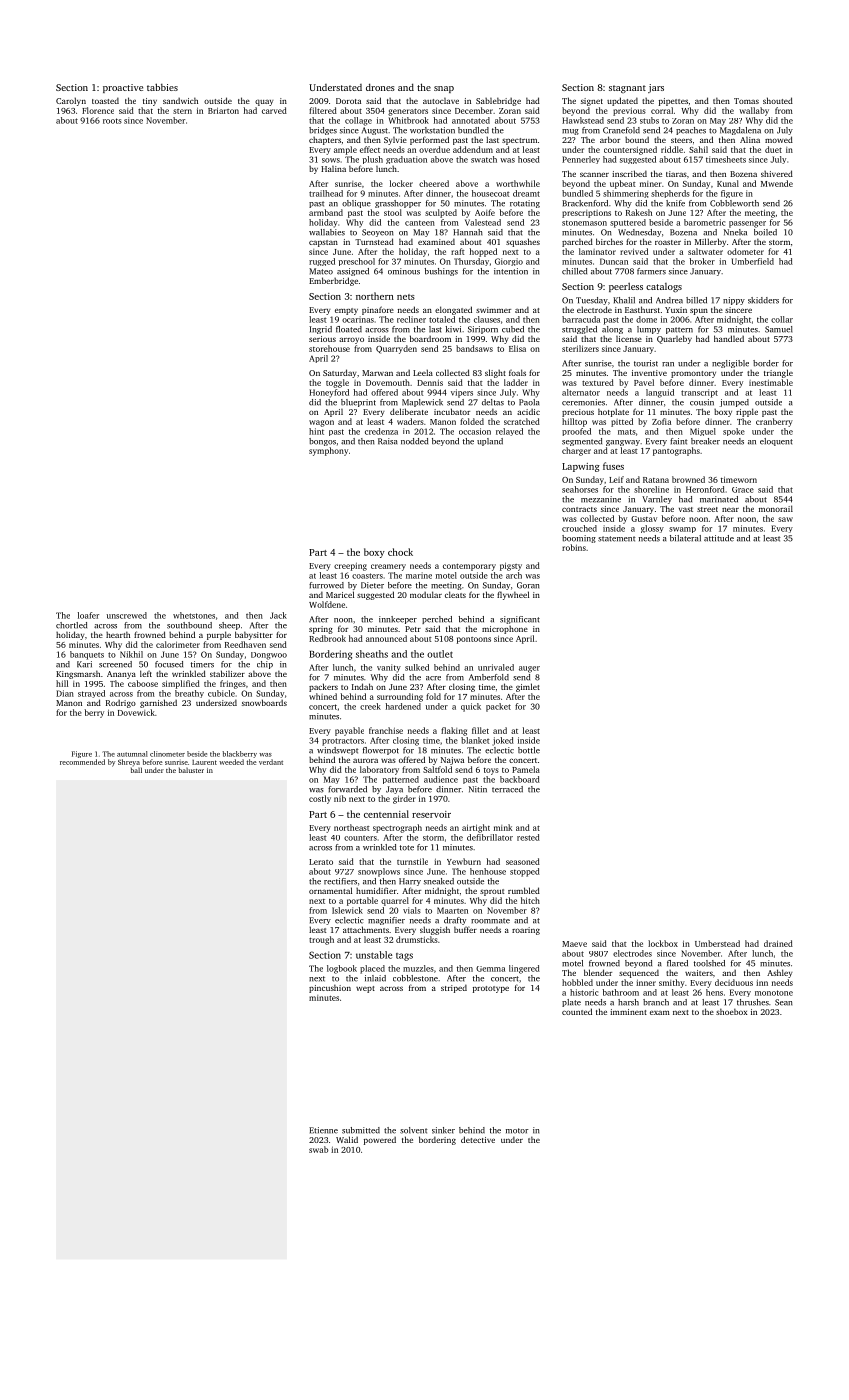 This screenshot has height=1400, width=849. I want to click on arbor, so click(610, 139).
